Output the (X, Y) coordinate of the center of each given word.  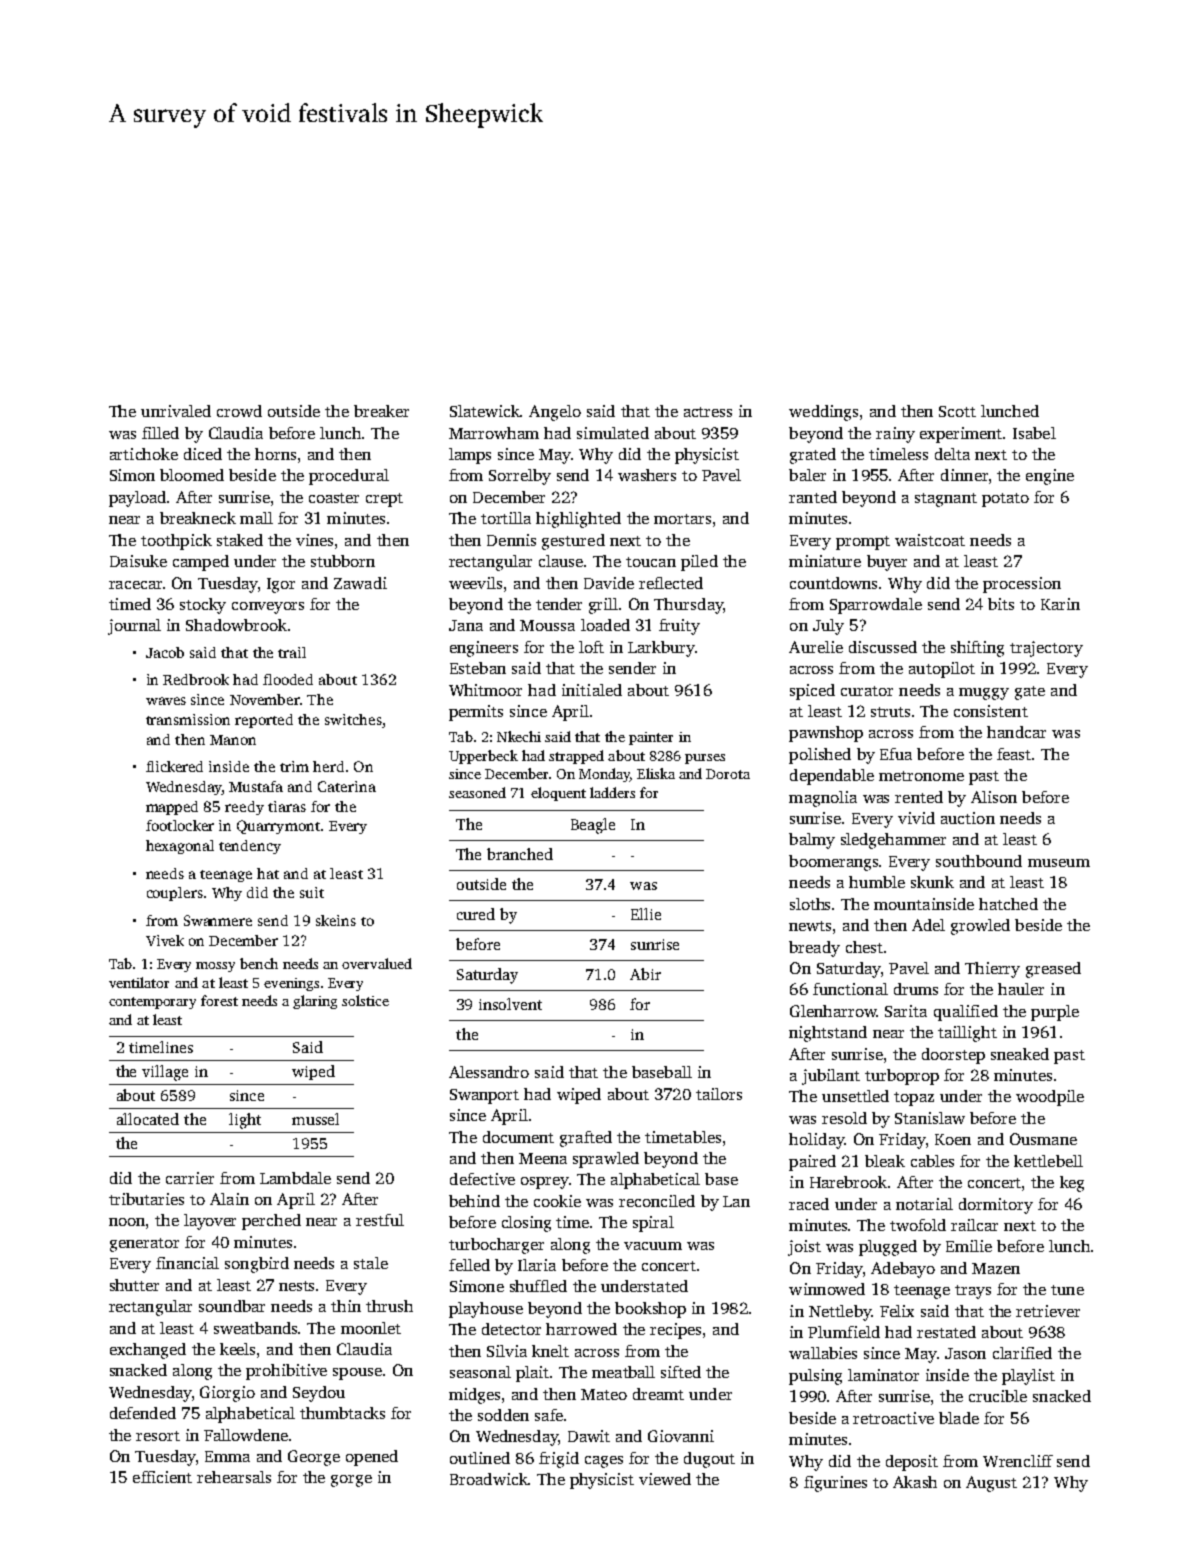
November (265, 699)
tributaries (146, 1199)
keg (1072, 1184)
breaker (381, 411)
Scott (957, 411)
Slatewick (485, 411)
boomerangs (833, 863)
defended (143, 1413)
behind (474, 1201)
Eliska (656, 773)
